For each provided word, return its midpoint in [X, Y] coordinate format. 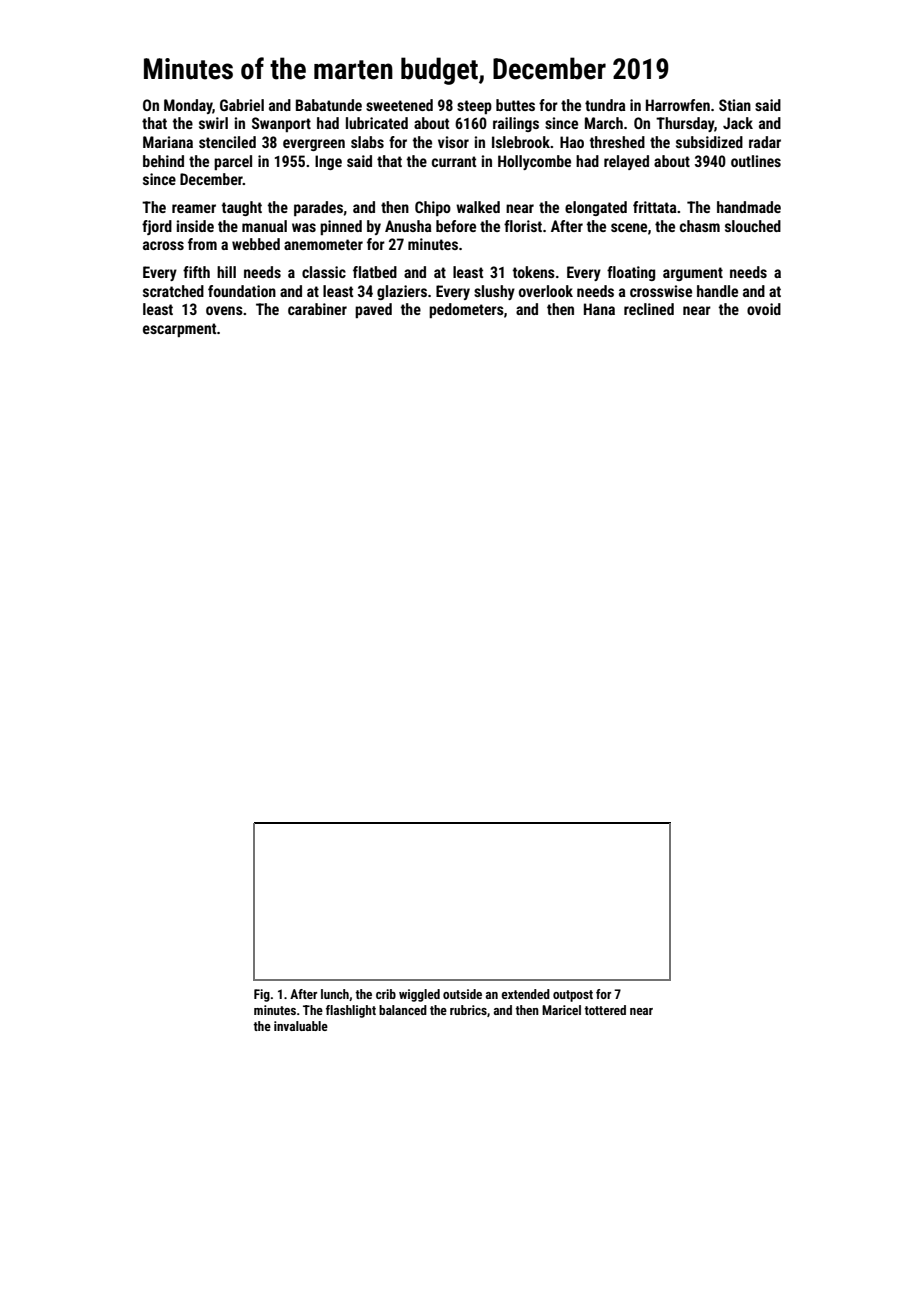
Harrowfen [678, 105]
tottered [605, 1010]
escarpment [180, 330]
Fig [262, 995]
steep [474, 107]
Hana [599, 309]
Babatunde [329, 105]
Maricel [561, 1010]
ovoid [764, 309]
